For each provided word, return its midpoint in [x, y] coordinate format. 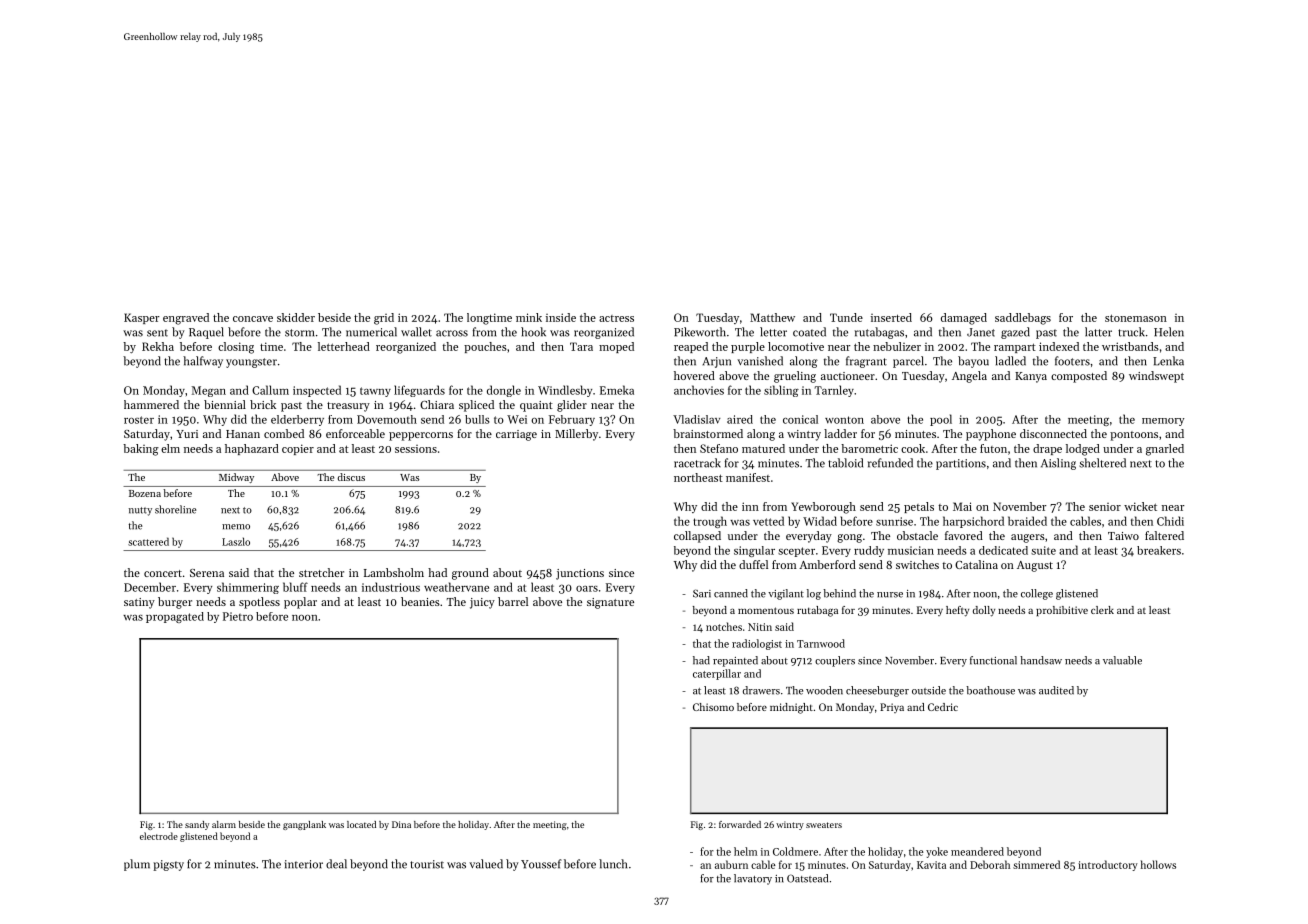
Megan [209, 391]
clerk [1102, 610]
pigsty [168, 865]
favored [964, 535]
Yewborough [823, 508]
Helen [1169, 332]
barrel [513, 601]
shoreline [175, 509]
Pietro [238, 616]
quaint [536, 406]
